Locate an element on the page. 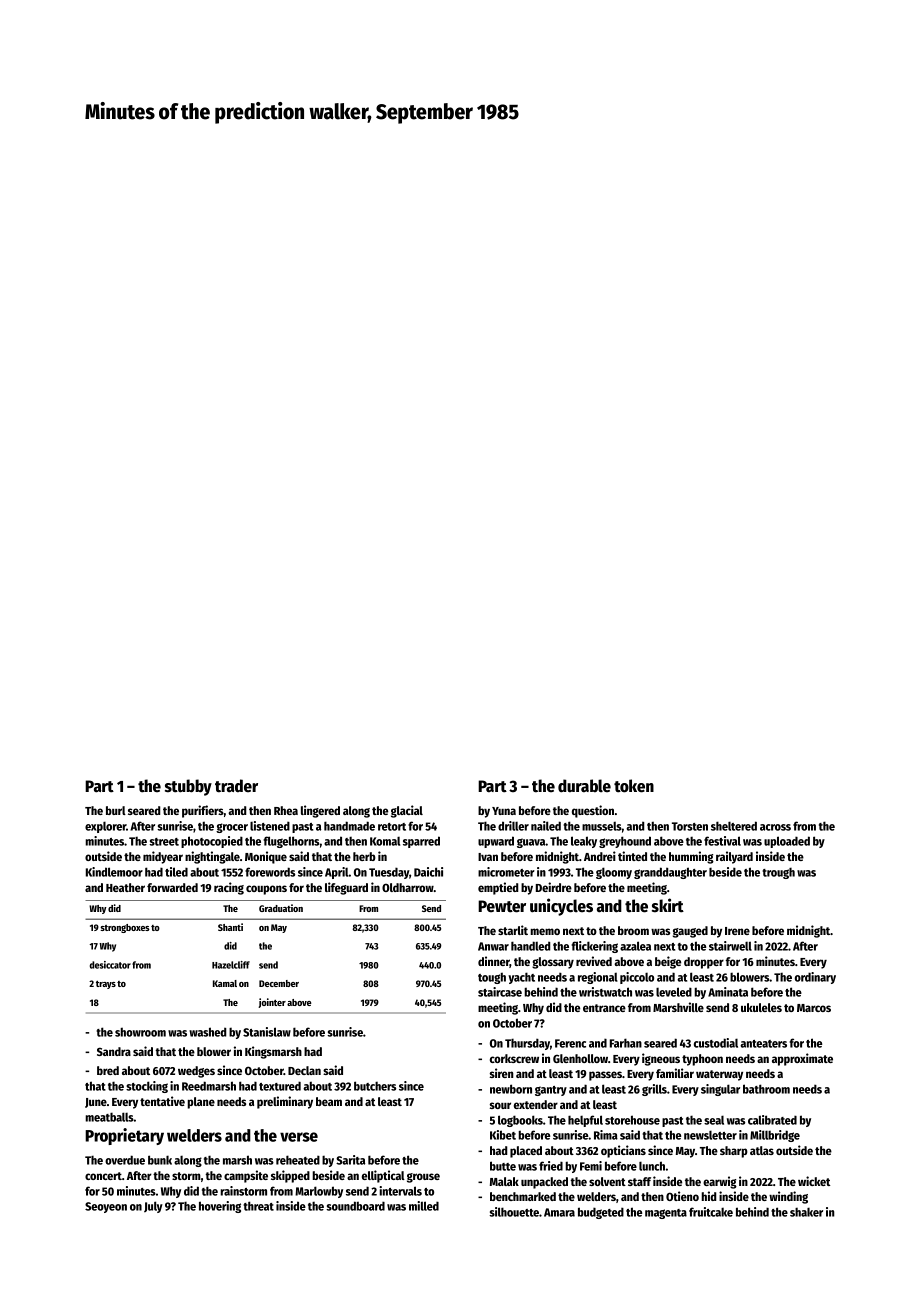 Image resolution: width=924 pixels, height=1308 pixels. leveled is located at coordinates (674, 992).
